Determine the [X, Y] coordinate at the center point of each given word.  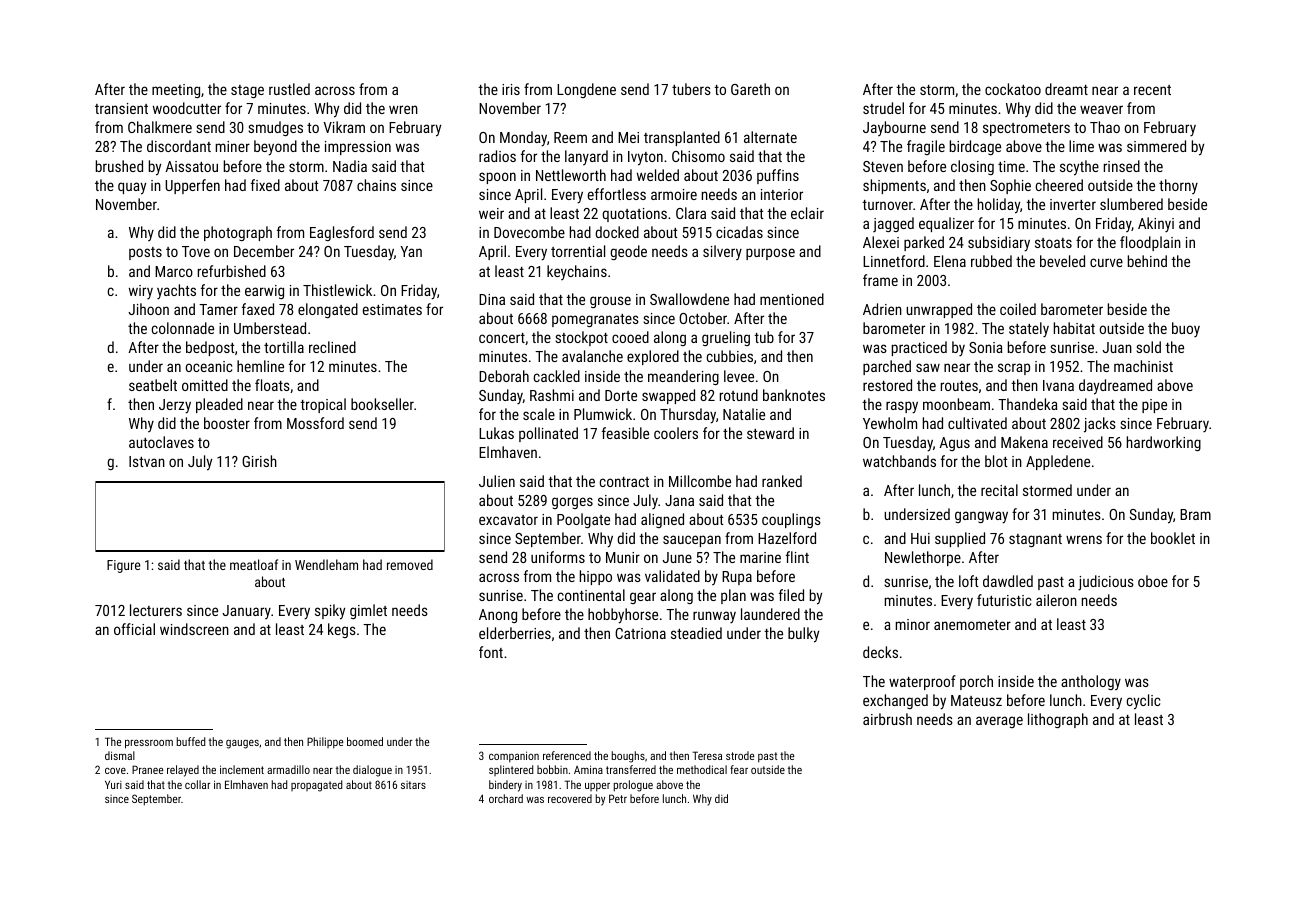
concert [502, 338]
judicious [1106, 583]
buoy [1186, 329]
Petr [618, 798]
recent [1152, 90]
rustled [289, 89]
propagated [316, 786]
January [246, 612]
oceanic [208, 366]
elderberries [515, 633]
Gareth [750, 89]
